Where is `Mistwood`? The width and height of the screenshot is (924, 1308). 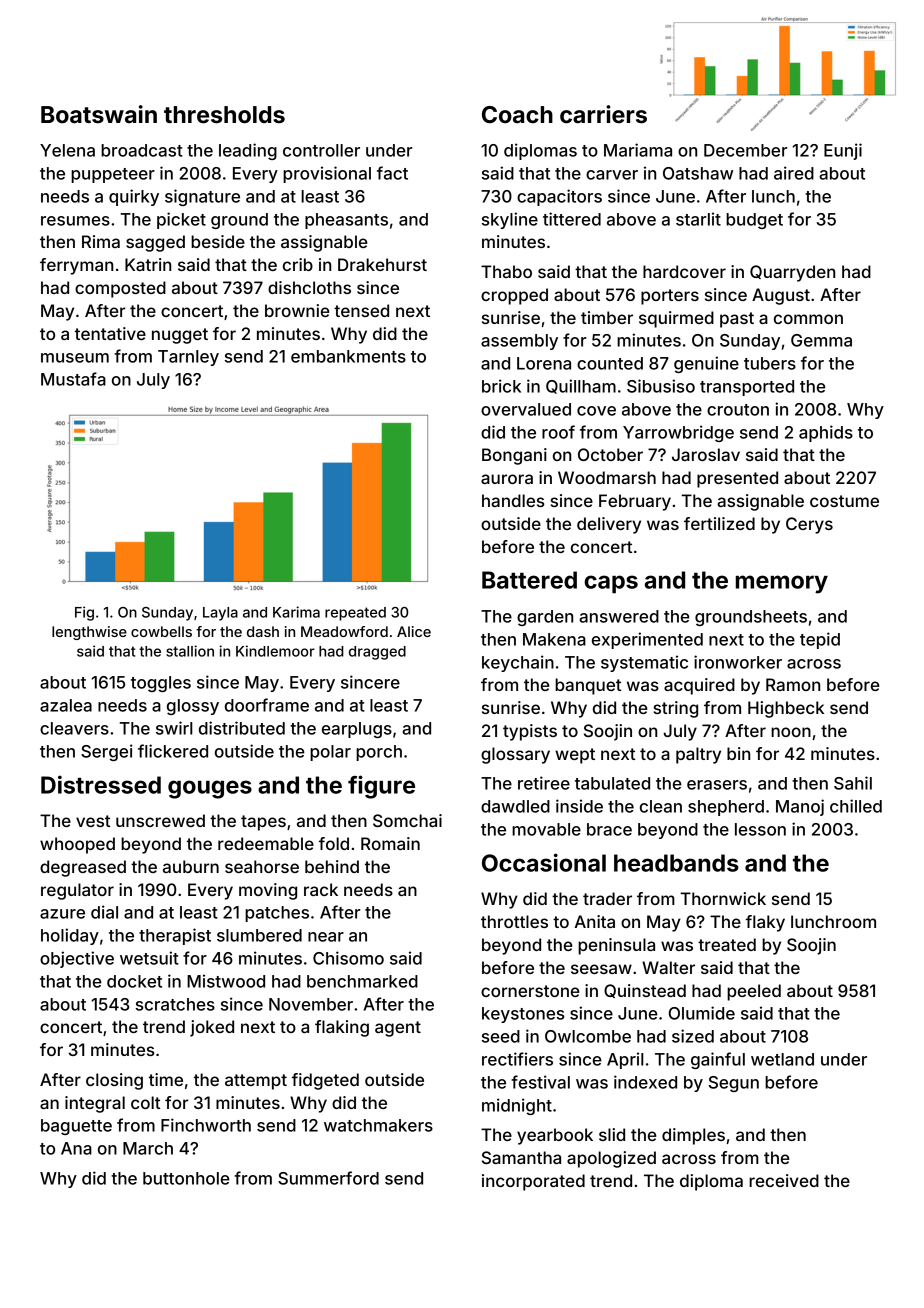 Mistwood is located at coordinates (226, 981).
